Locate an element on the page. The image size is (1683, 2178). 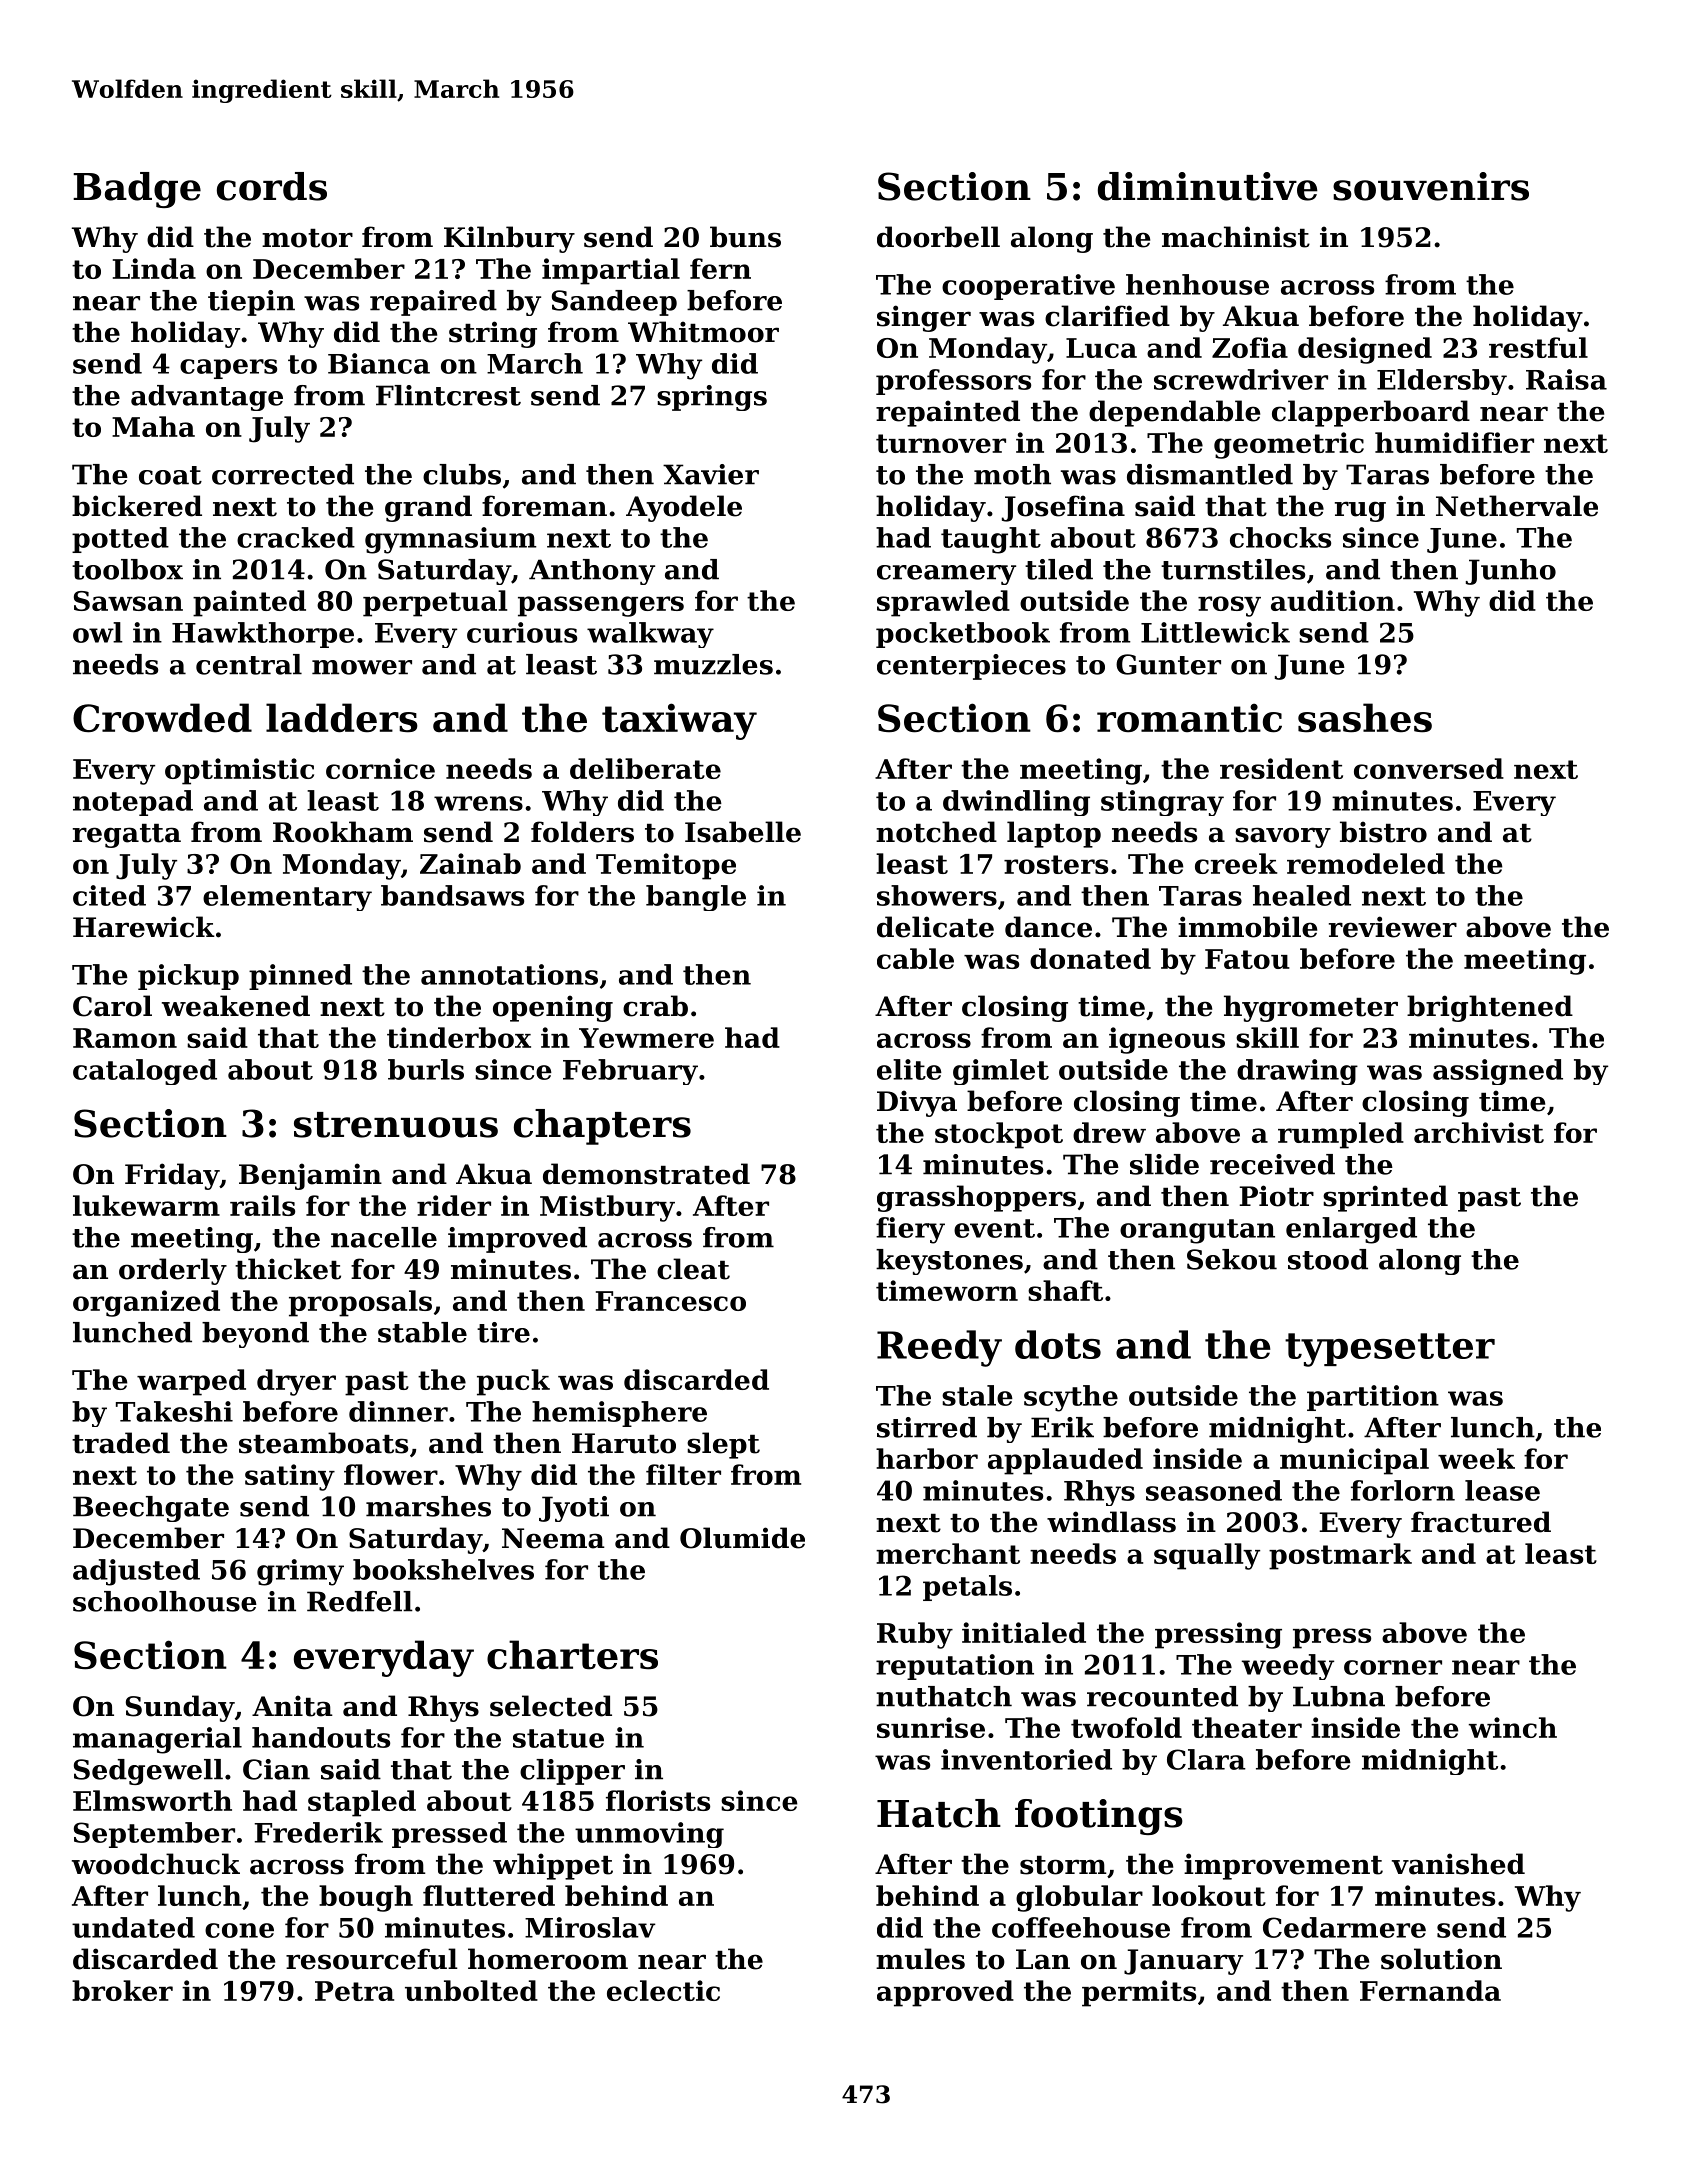
audition is located at coordinates (1333, 600).
